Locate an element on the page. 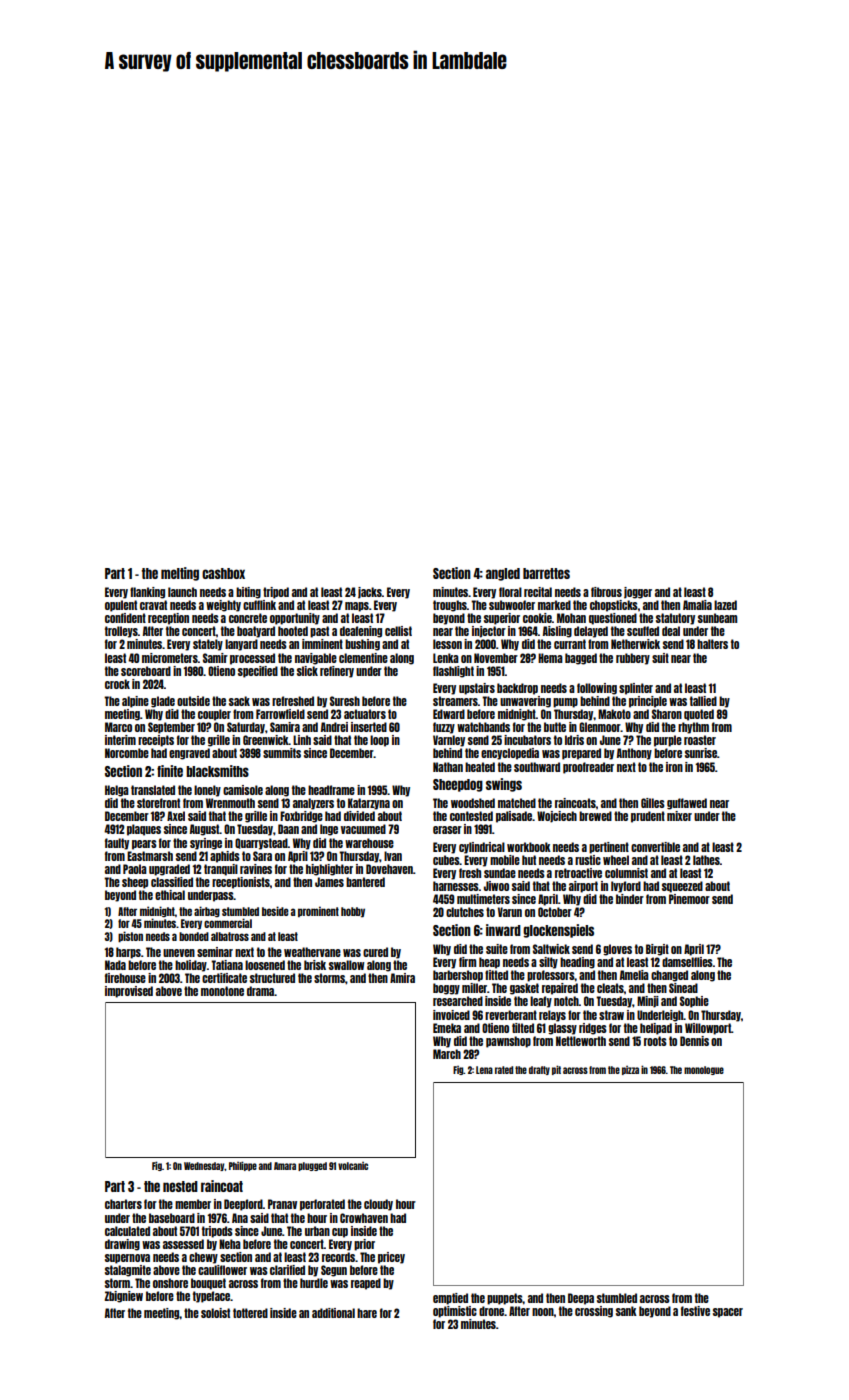 The height and width of the document is (1400, 849). mixer is located at coordinates (679, 816).
